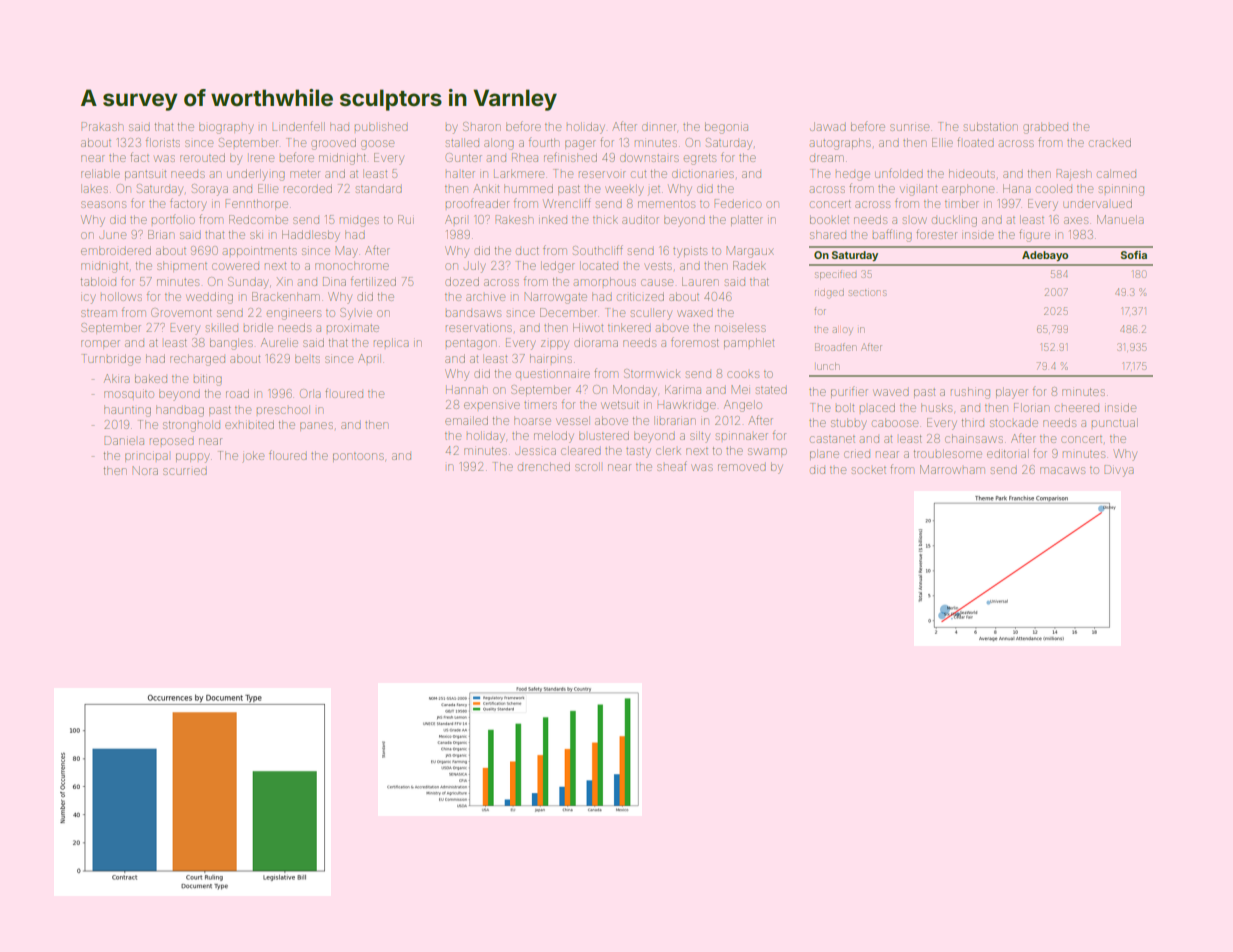  What do you see at coordinates (936, 234) in the screenshot?
I see `forester` at bounding box center [936, 234].
